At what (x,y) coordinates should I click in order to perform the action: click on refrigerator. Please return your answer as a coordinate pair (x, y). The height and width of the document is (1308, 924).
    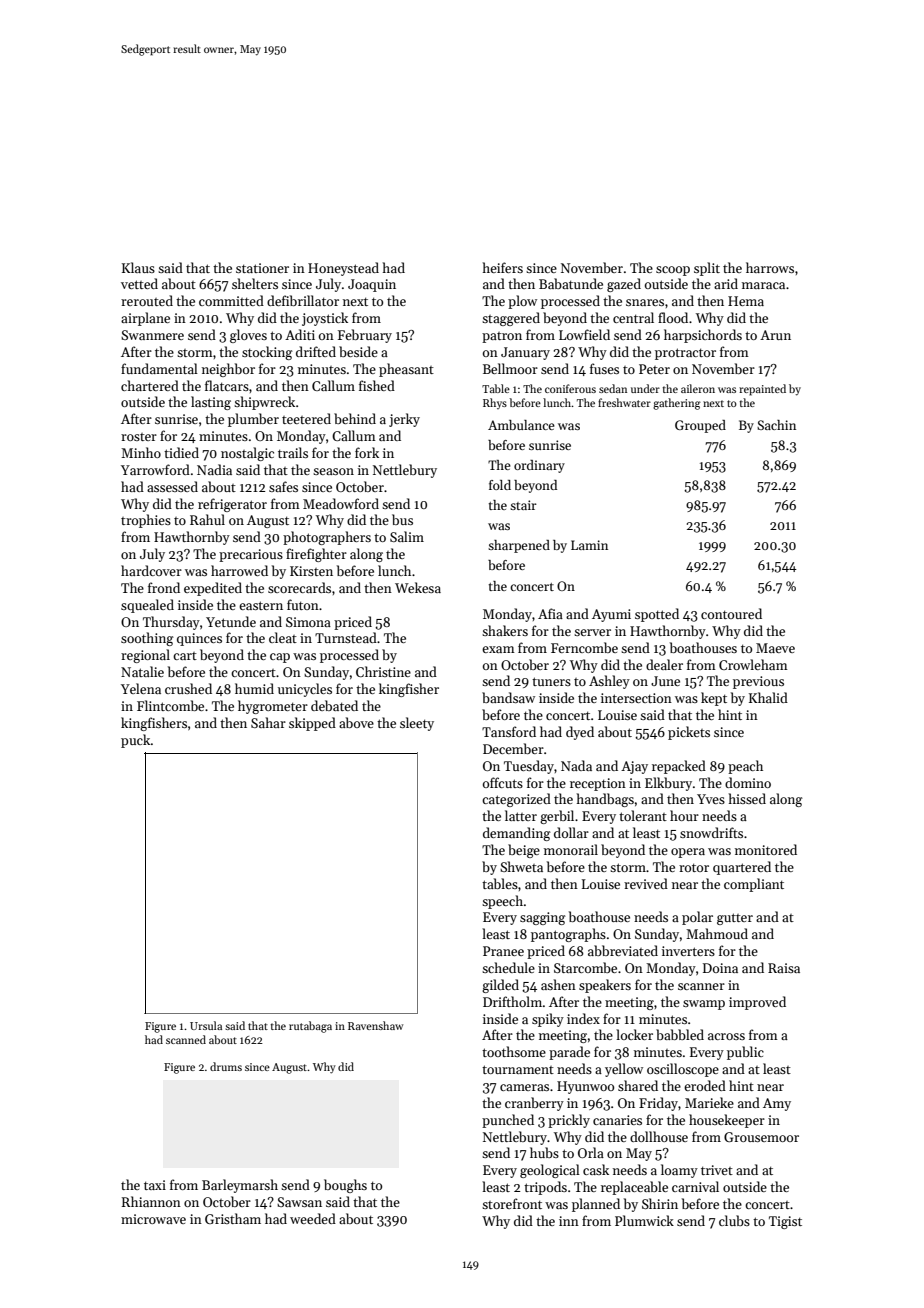
    Looking at the image, I should click on (232, 505).
